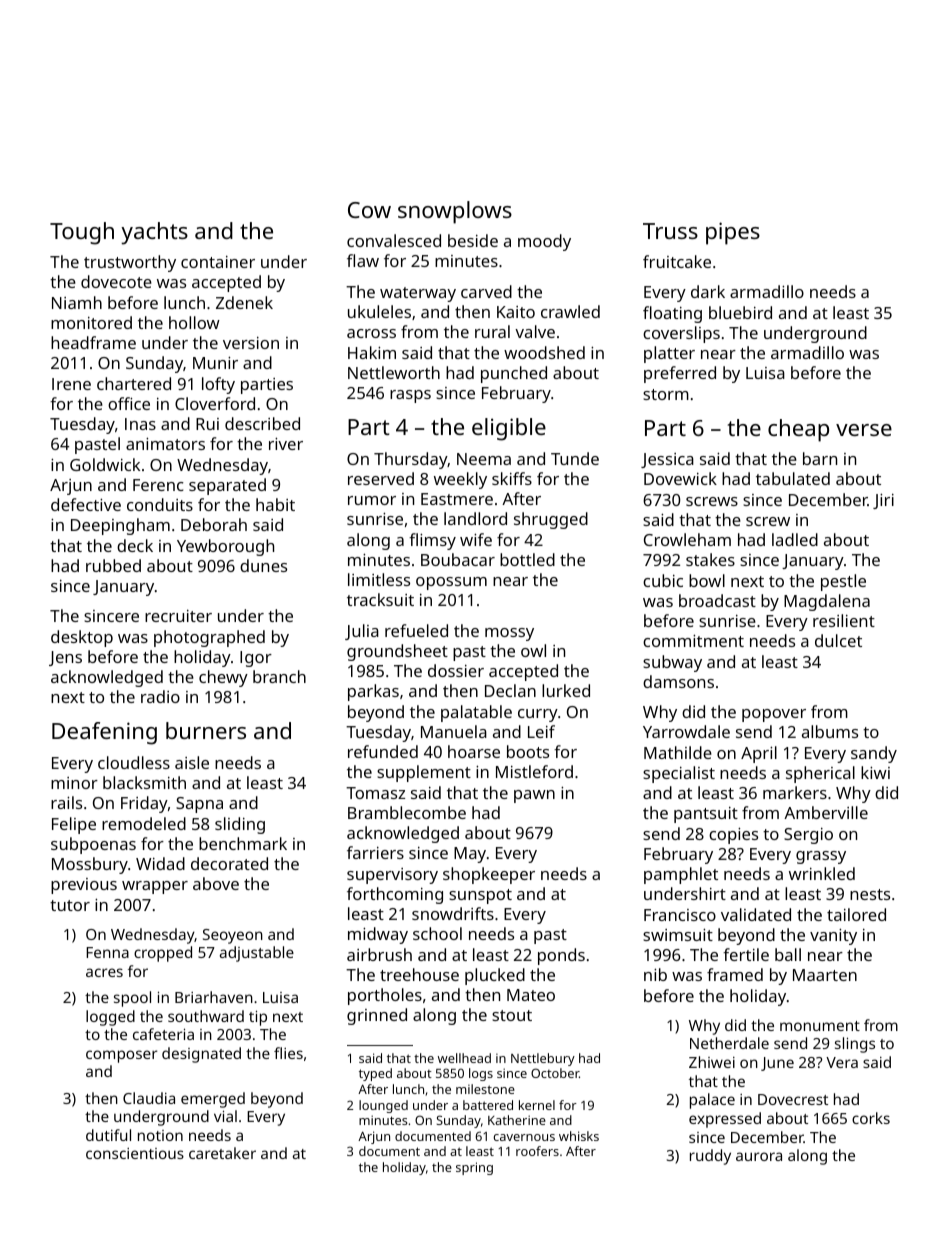 The image size is (952, 1233). Describe the element at coordinates (84, 886) in the image. I see `previous` at that location.
